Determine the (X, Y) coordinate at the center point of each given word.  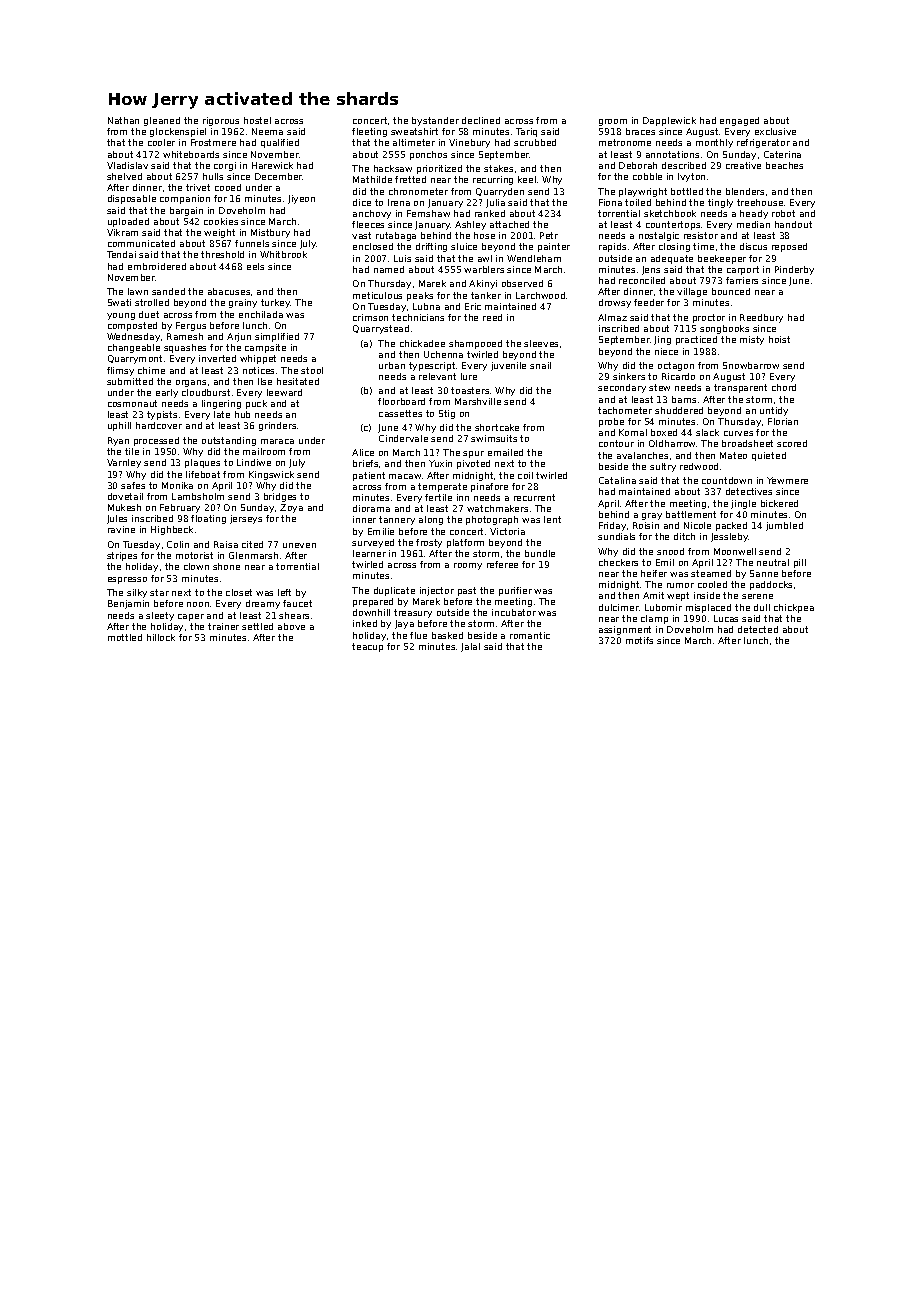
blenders (745, 191)
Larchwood (540, 295)
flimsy (120, 371)
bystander (435, 121)
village (692, 292)
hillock (161, 637)
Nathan (123, 120)
